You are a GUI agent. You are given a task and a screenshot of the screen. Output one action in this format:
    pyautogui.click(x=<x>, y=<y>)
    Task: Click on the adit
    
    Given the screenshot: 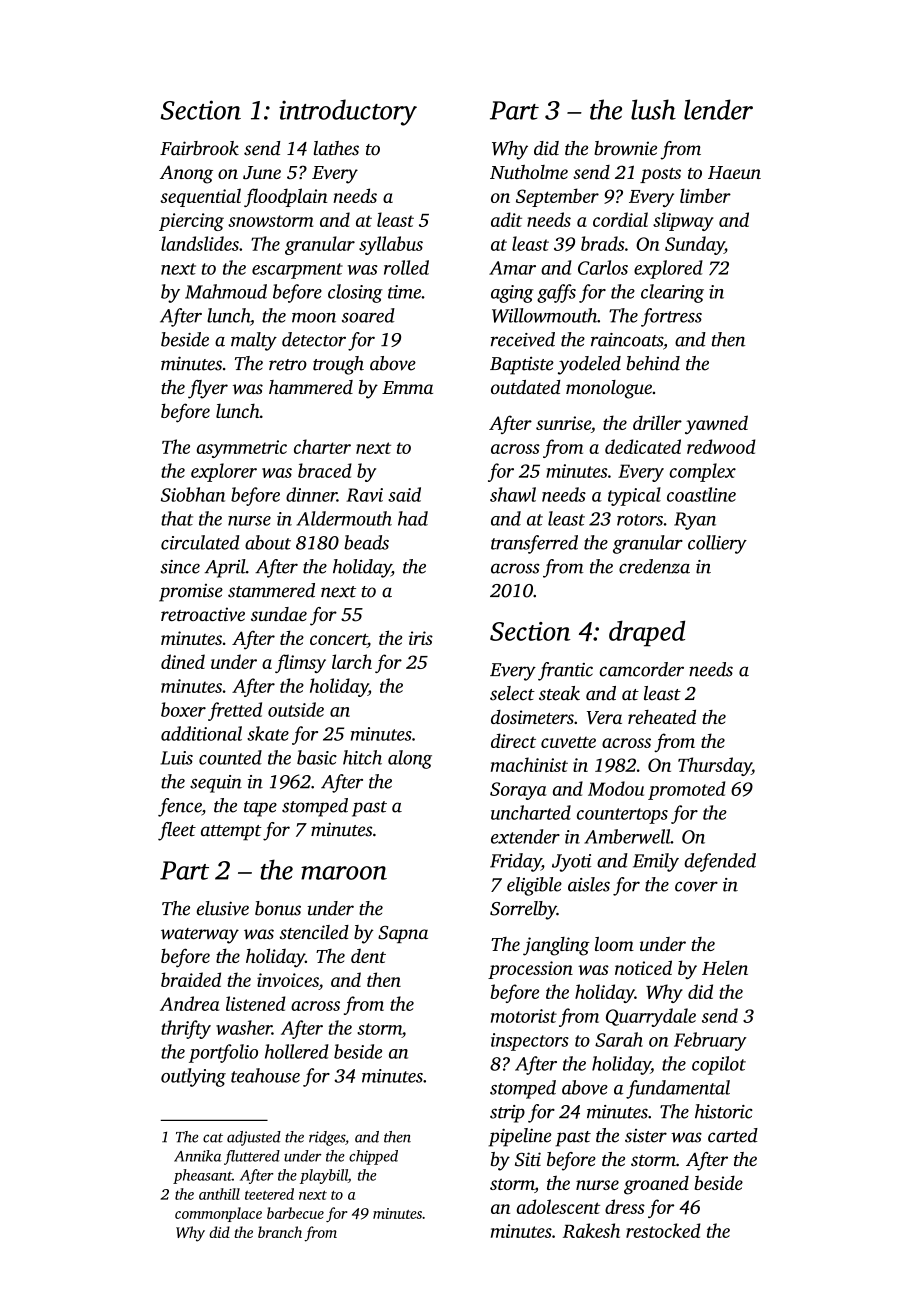 What is the action you would take?
    pyautogui.click(x=506, y=219)
